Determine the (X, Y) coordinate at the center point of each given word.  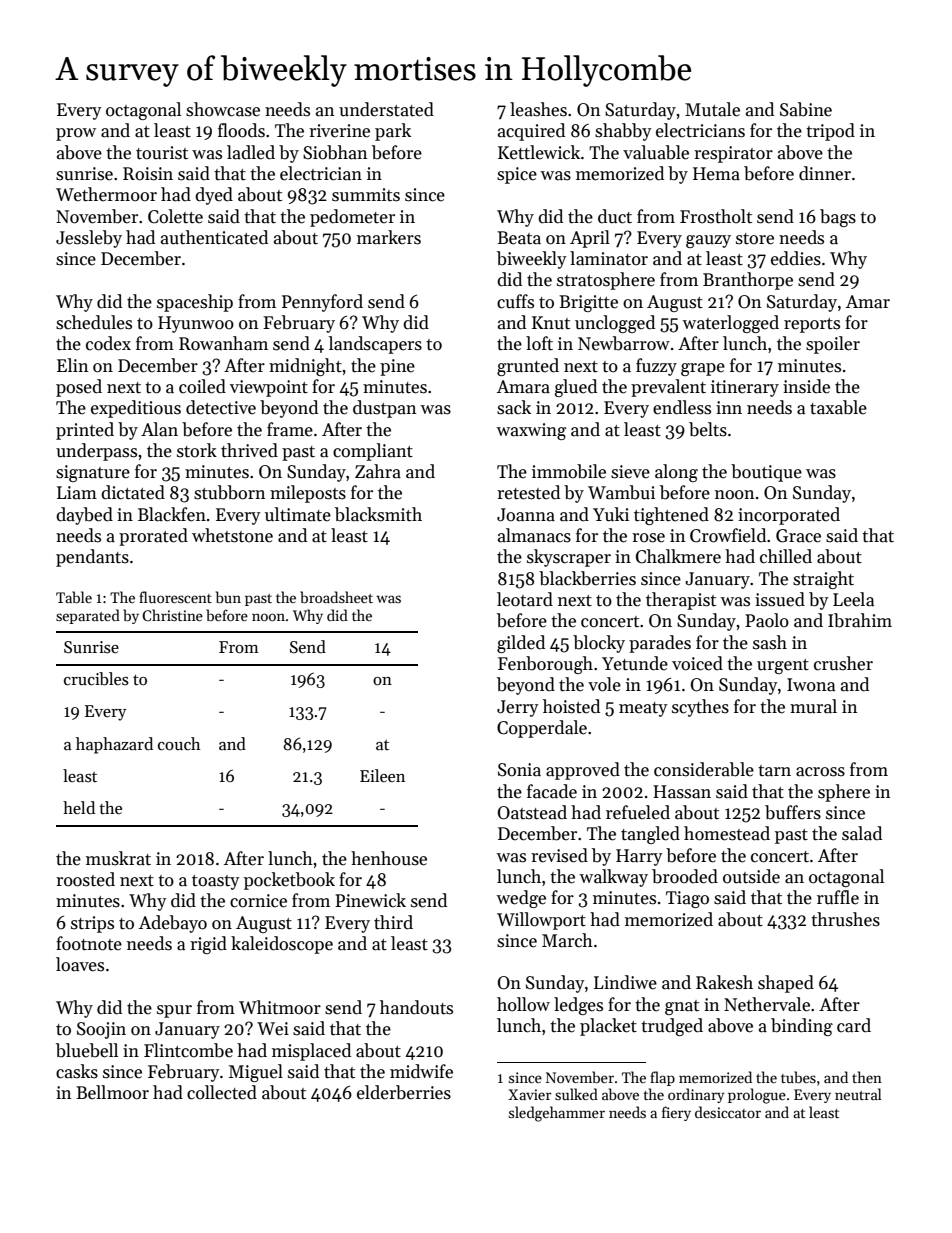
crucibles (96, 679)
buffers (793, 812)
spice (517, 175)
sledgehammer (557, 1114)
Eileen (382, 775)
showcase (223, 109)
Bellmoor (112, 1092)
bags (838, 218)
